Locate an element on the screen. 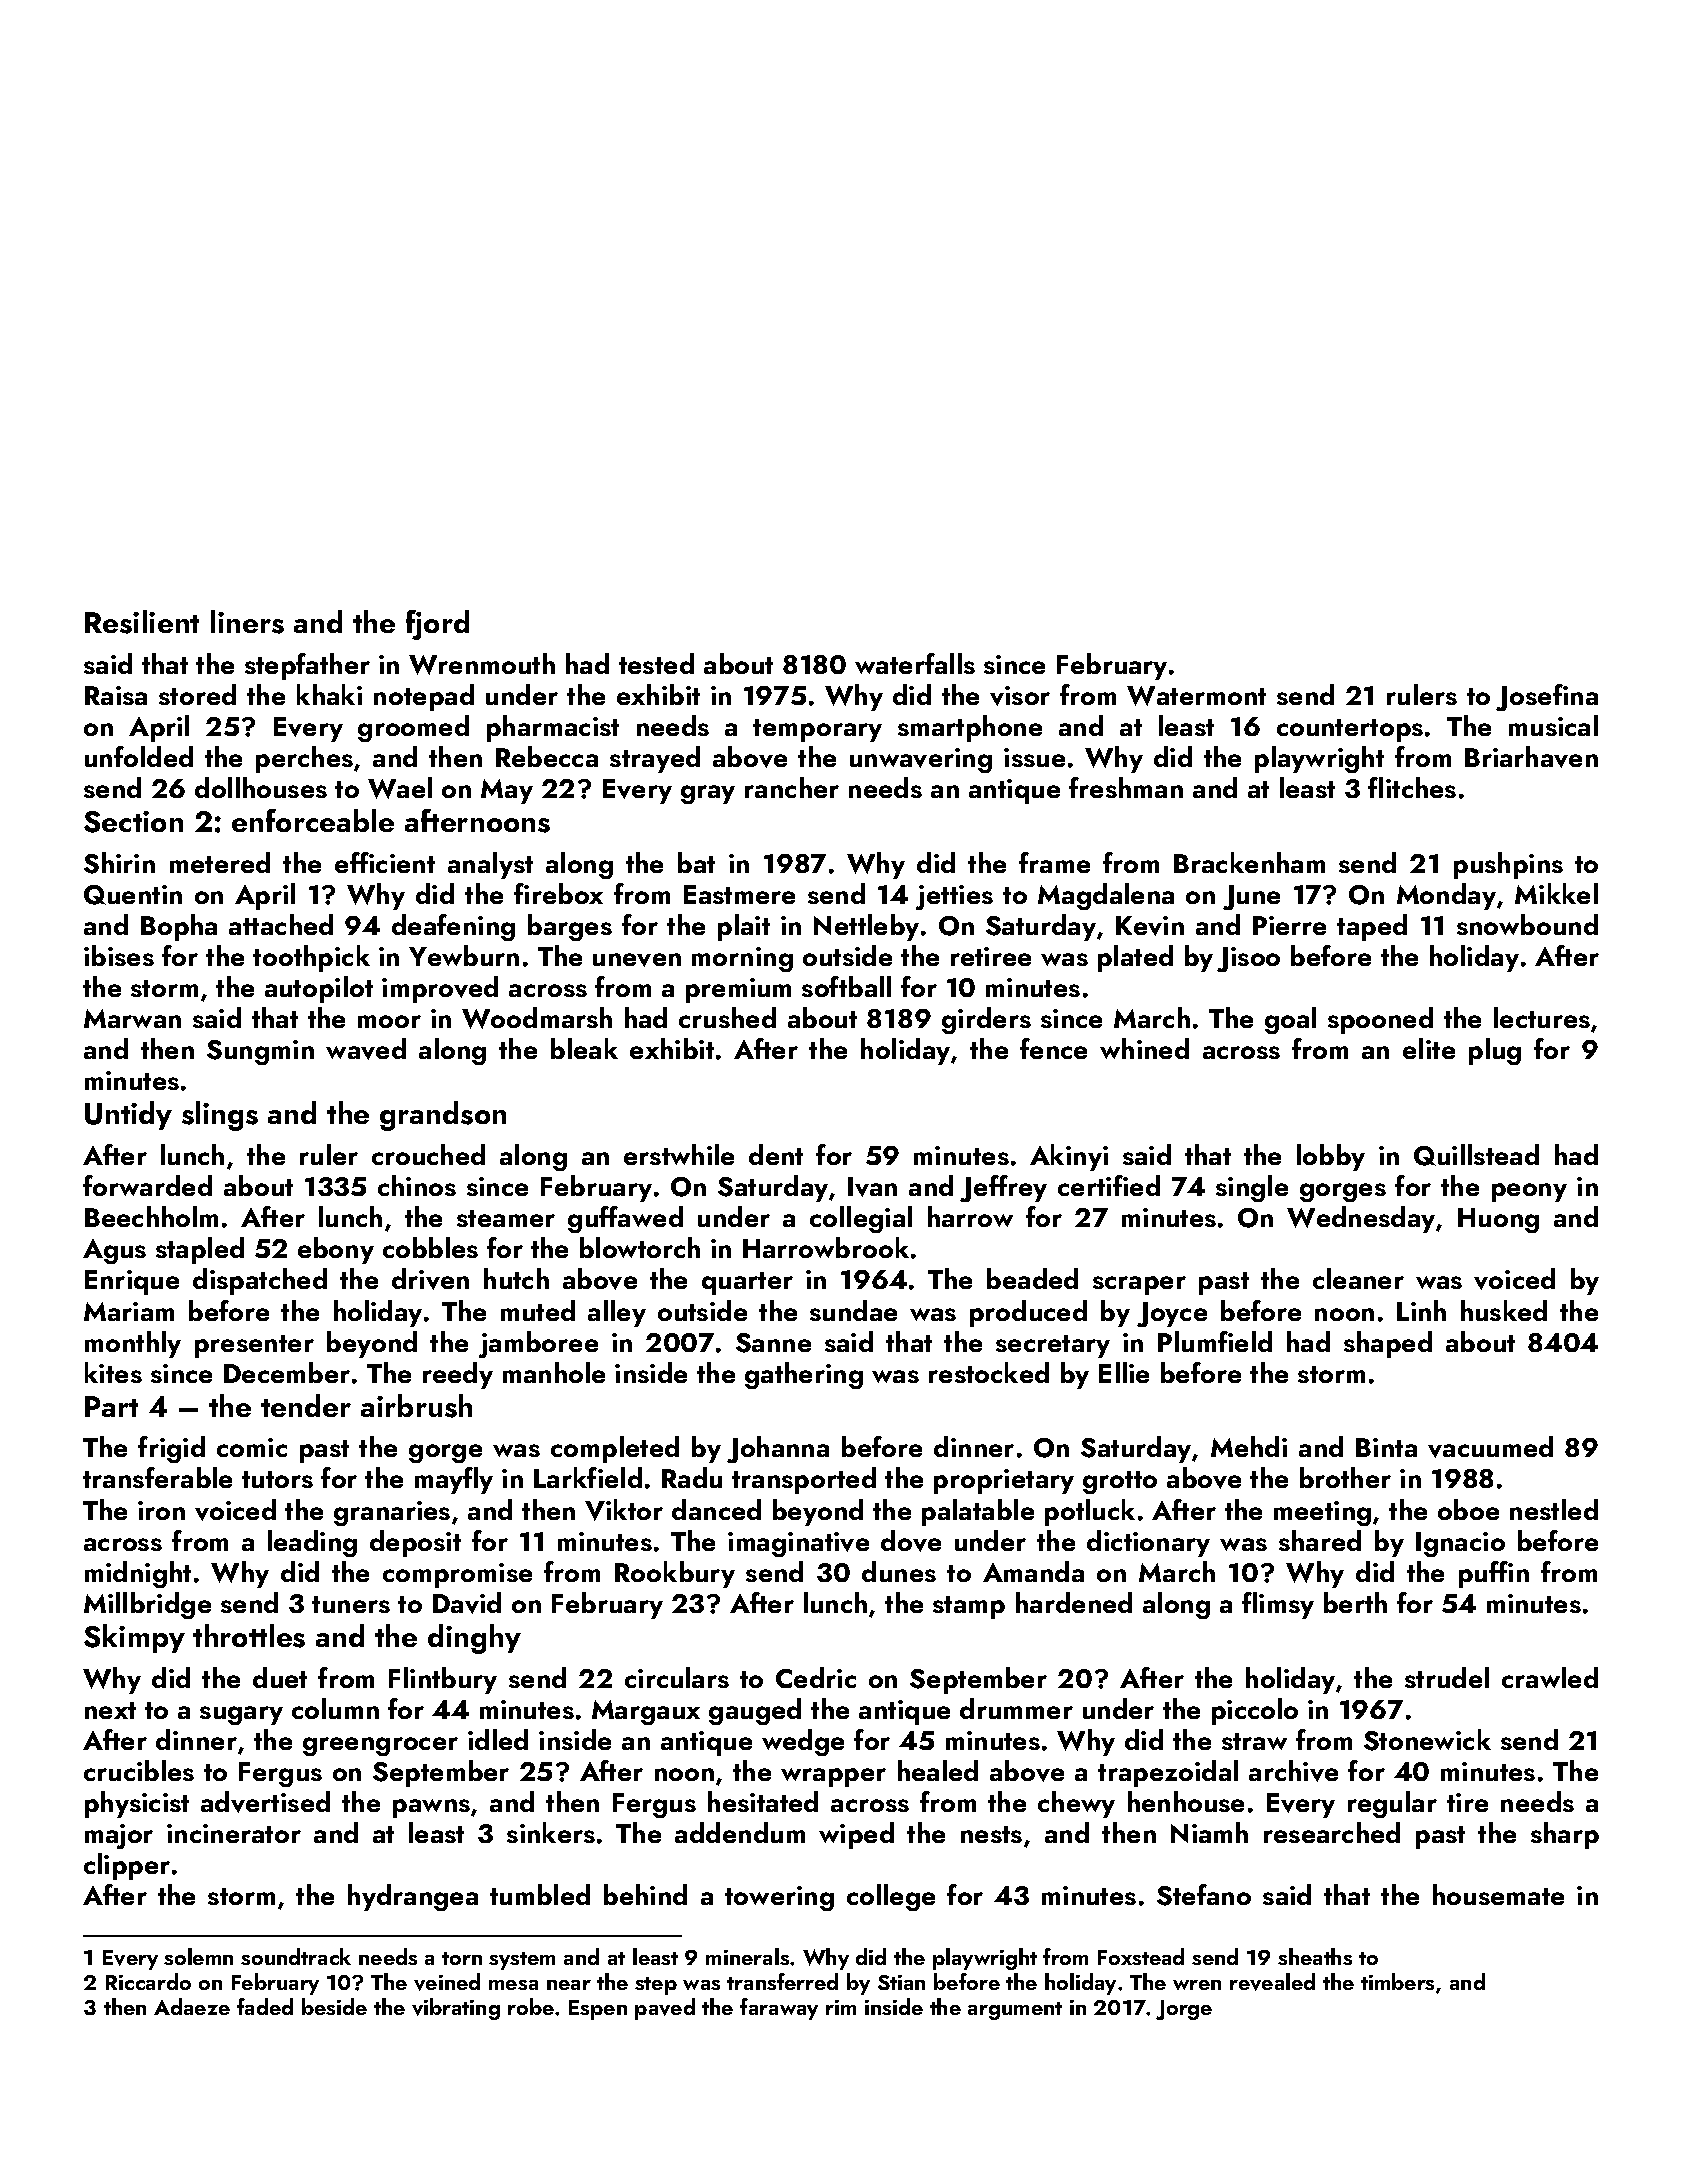 The image size is (1683, 2178). piccolo is located at coordinates (1255, 1711).
